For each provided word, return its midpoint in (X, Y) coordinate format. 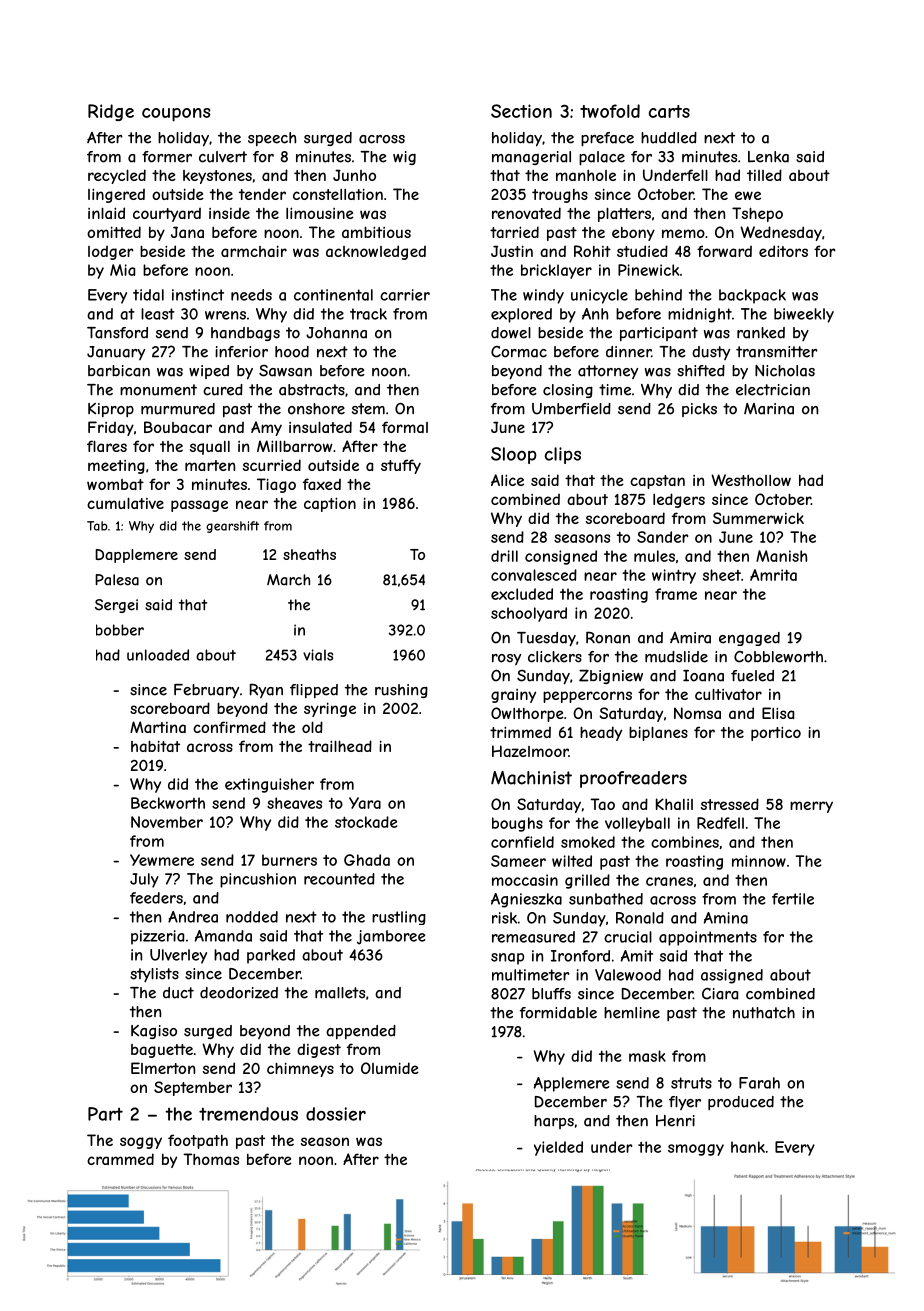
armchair (254, 251)
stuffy (401, 466)
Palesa (117, 580)
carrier (405, 295)
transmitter (777, 352)
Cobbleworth (778, 657)
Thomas (211, 1159)
